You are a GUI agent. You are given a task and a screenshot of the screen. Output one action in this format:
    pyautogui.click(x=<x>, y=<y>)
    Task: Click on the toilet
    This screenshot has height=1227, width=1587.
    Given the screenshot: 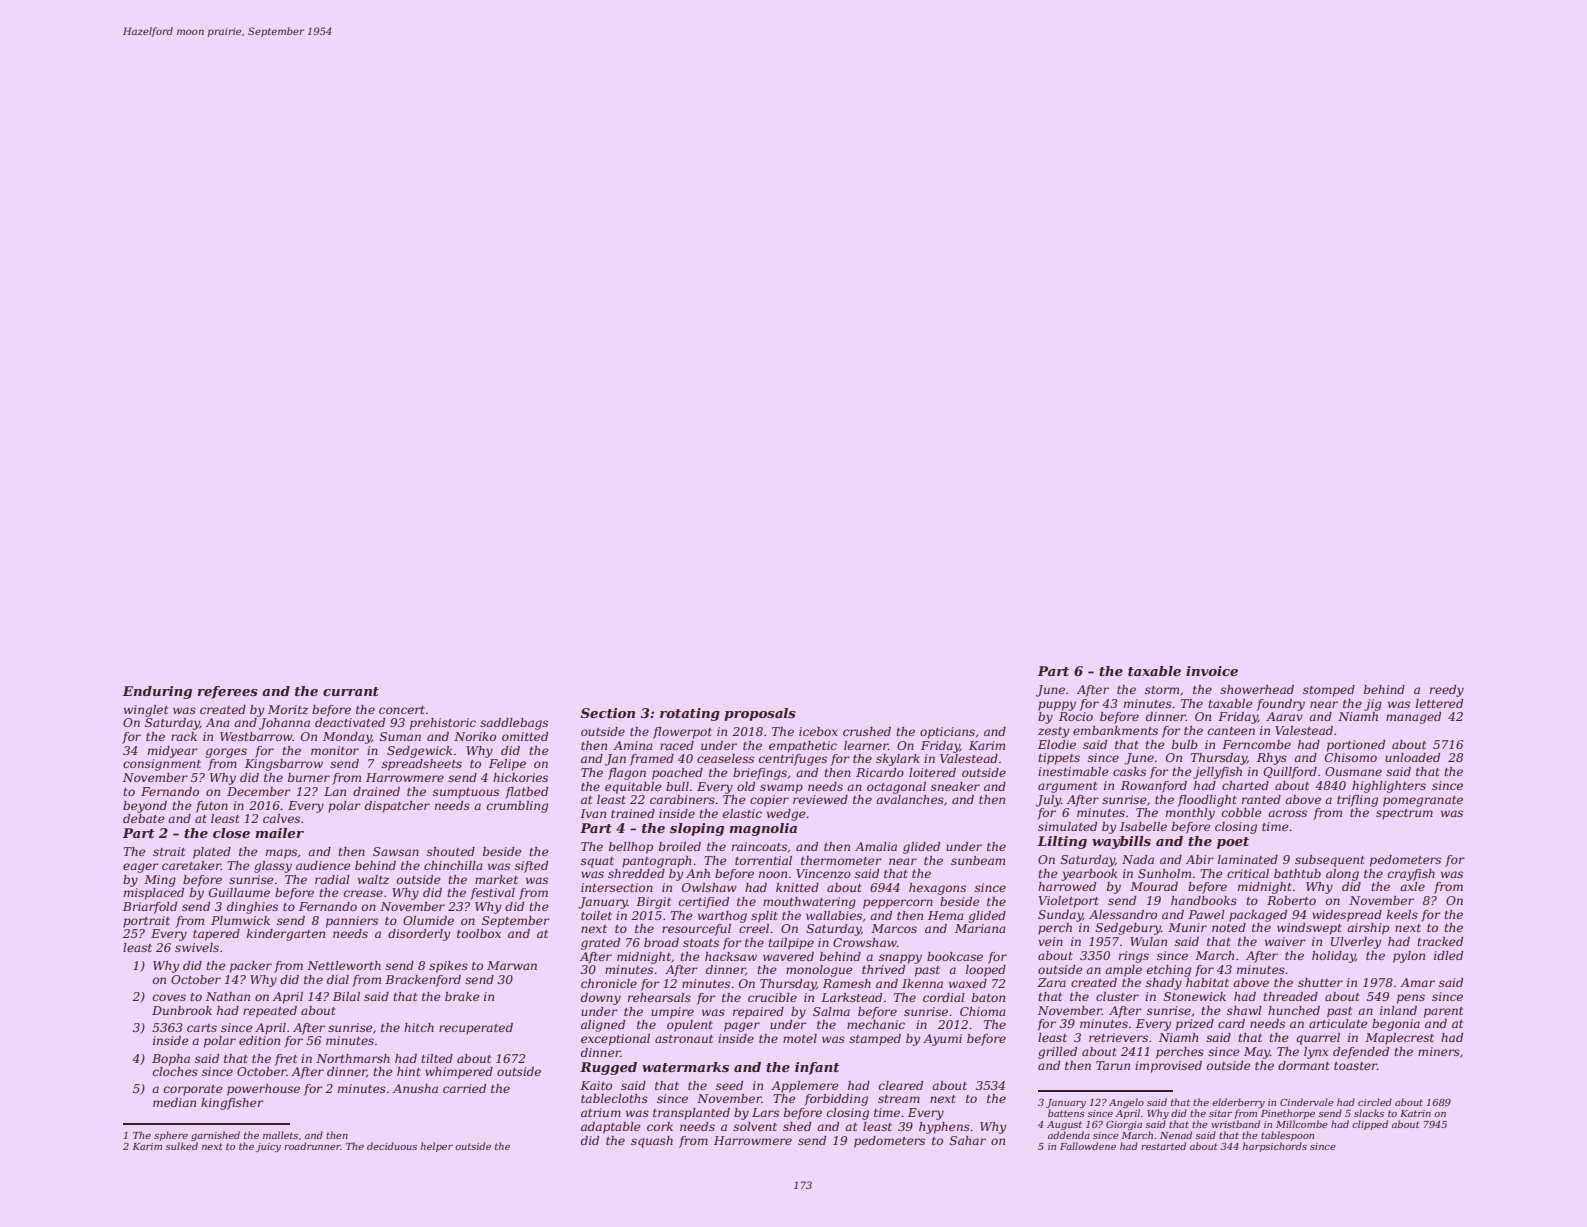 What is the action you would take?
    pyautogui.click(x=596, y=915)
